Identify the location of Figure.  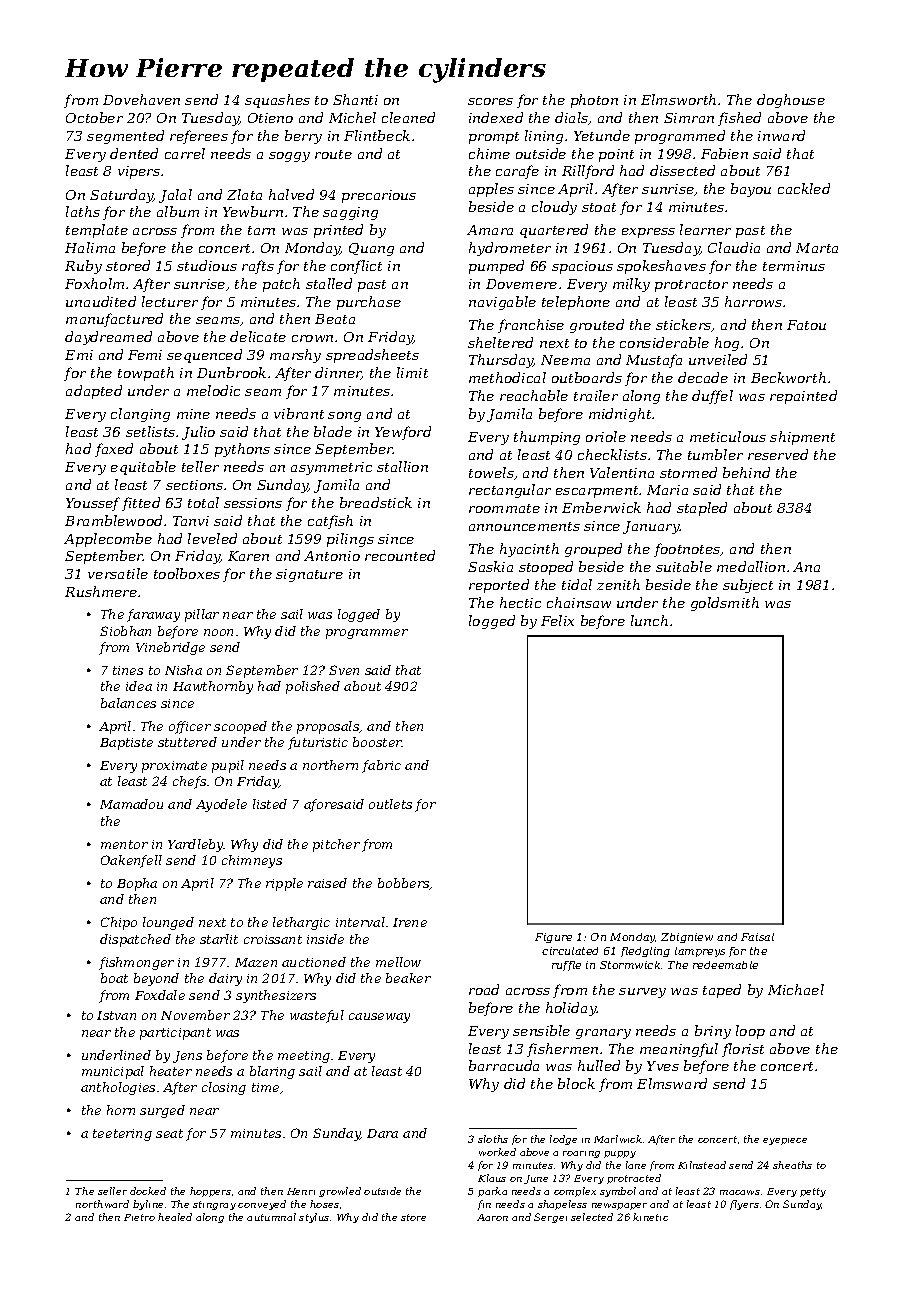
(553, 938).
